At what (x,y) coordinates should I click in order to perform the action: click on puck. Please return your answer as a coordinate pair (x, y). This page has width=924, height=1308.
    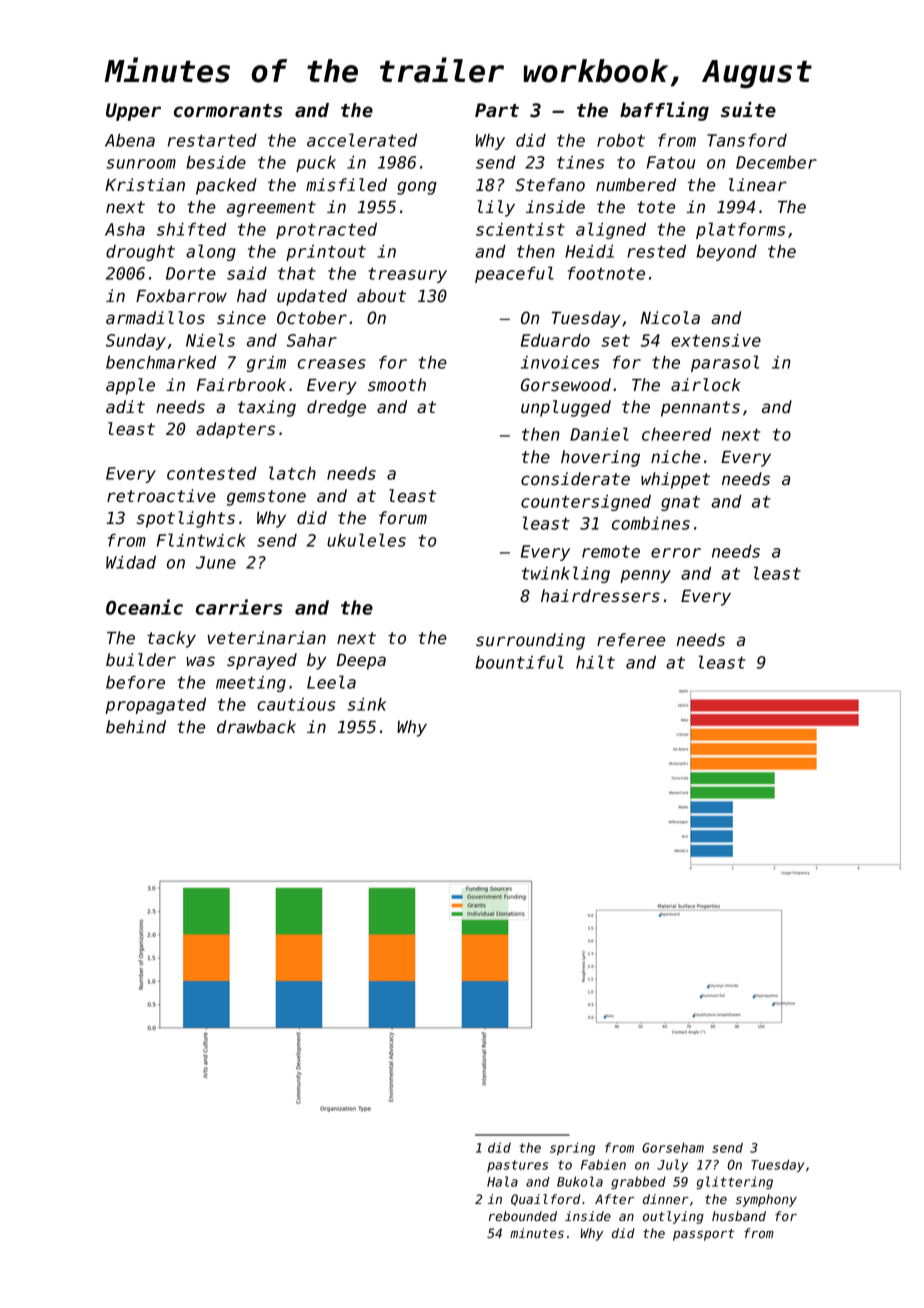
    Looking at the image, I should click on (316, 164).
